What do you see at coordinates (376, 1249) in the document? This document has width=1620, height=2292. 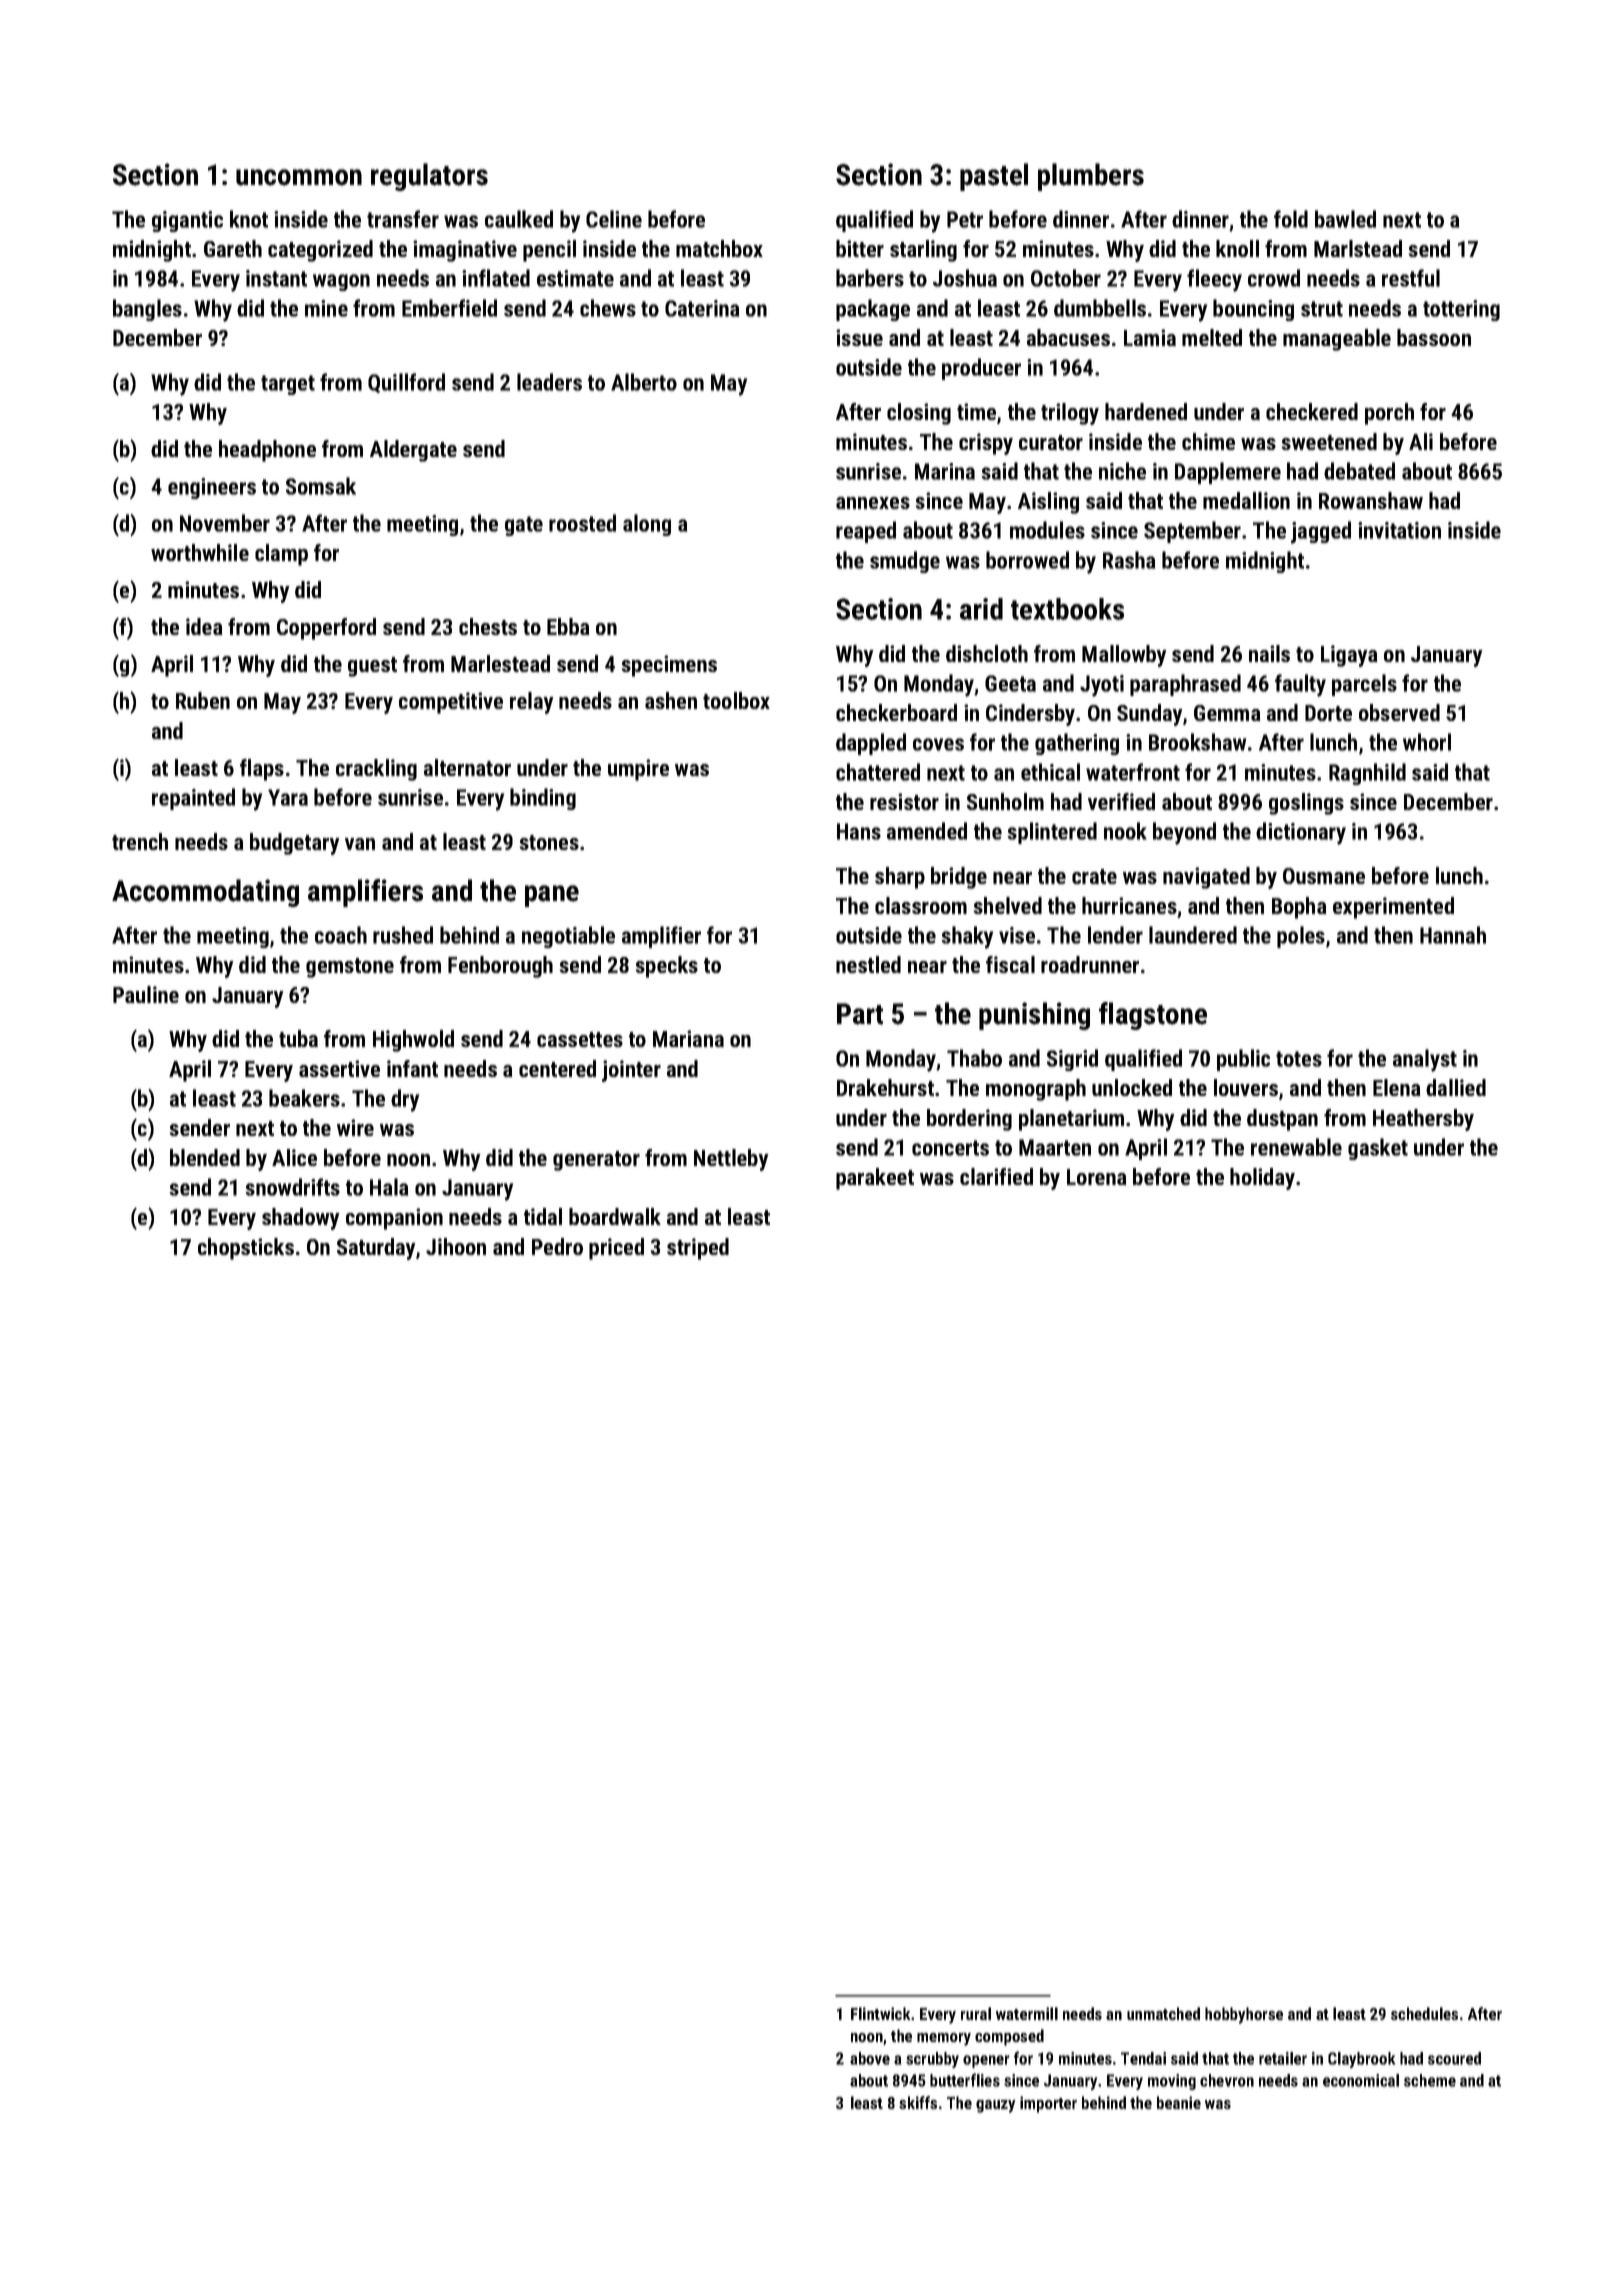 I see `Saturday` at bounding box center [376, 1249].
